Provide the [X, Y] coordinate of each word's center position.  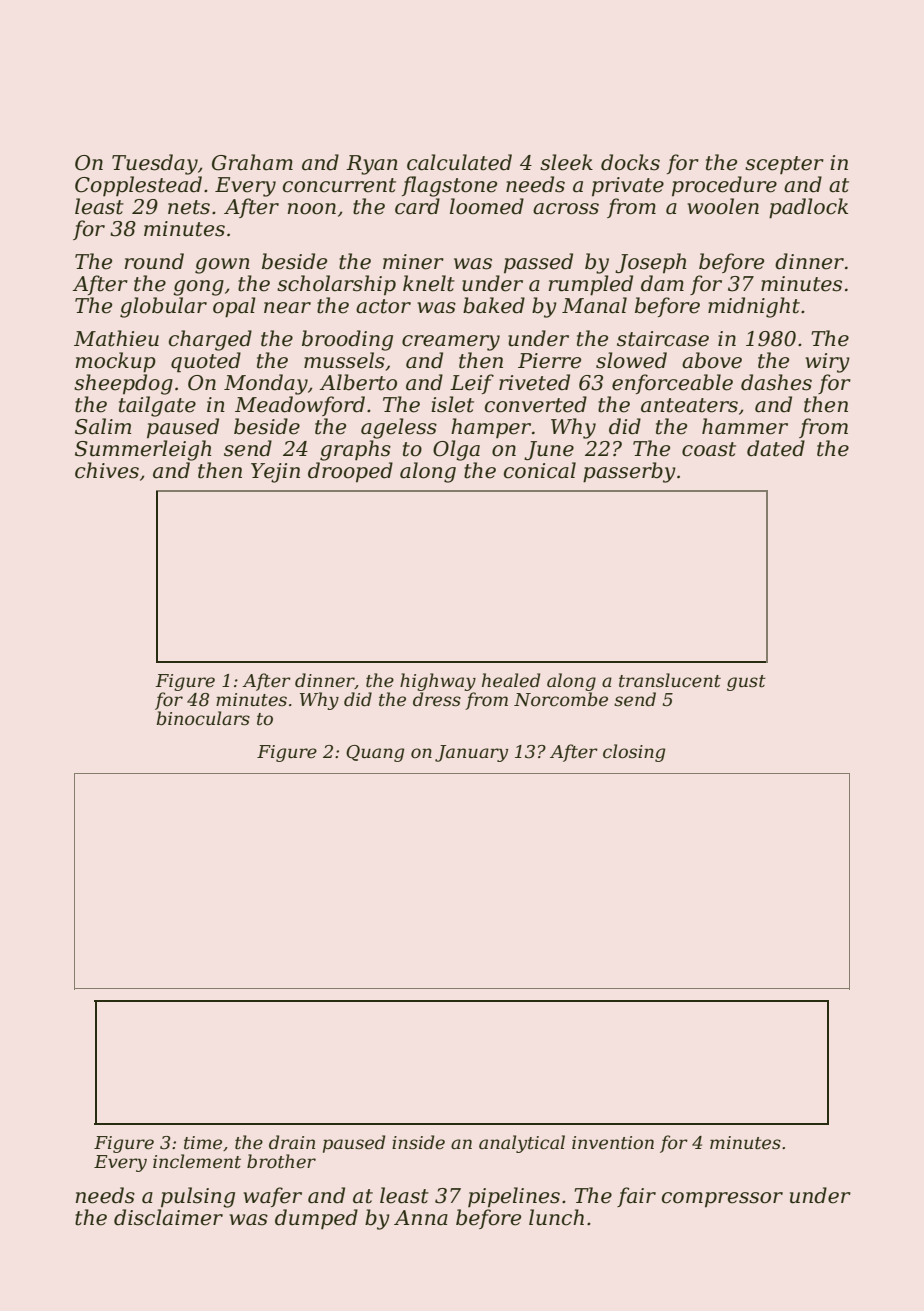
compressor [722, 1199]
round [154, 261]
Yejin [275, 473]
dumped [316, 1219]
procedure [724, 186]
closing [634, 753]
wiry [827, 363]
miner [413, 262]
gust [746, 683]
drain [292, 1142]
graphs [355, 450]
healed [511, 680]
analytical [522, 1144]
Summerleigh [143, 450]
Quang [375, 753]
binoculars [203, 718]
